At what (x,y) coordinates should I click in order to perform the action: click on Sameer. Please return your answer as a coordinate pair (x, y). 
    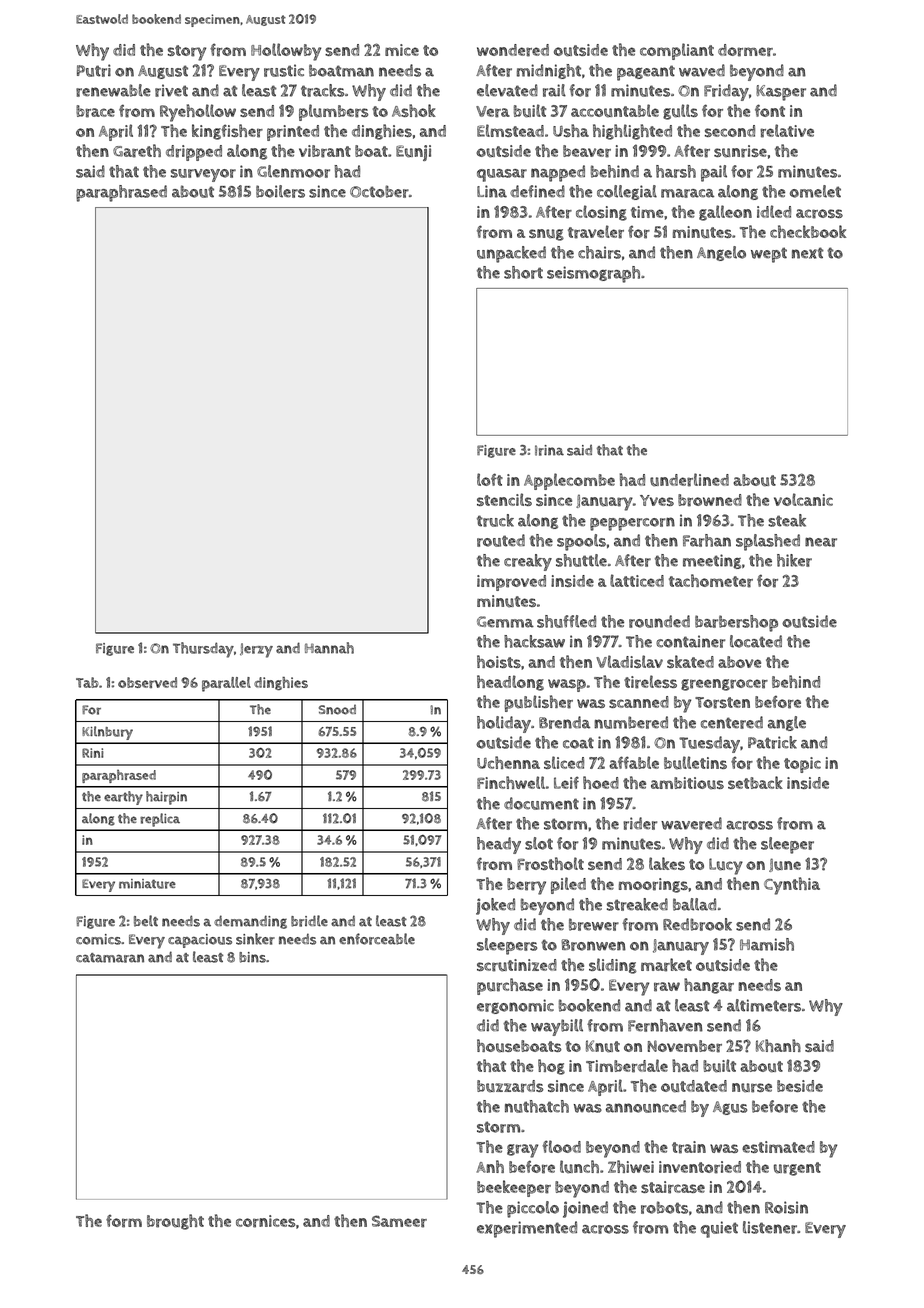
    Looking at the image, I should click on (399, 1221).
